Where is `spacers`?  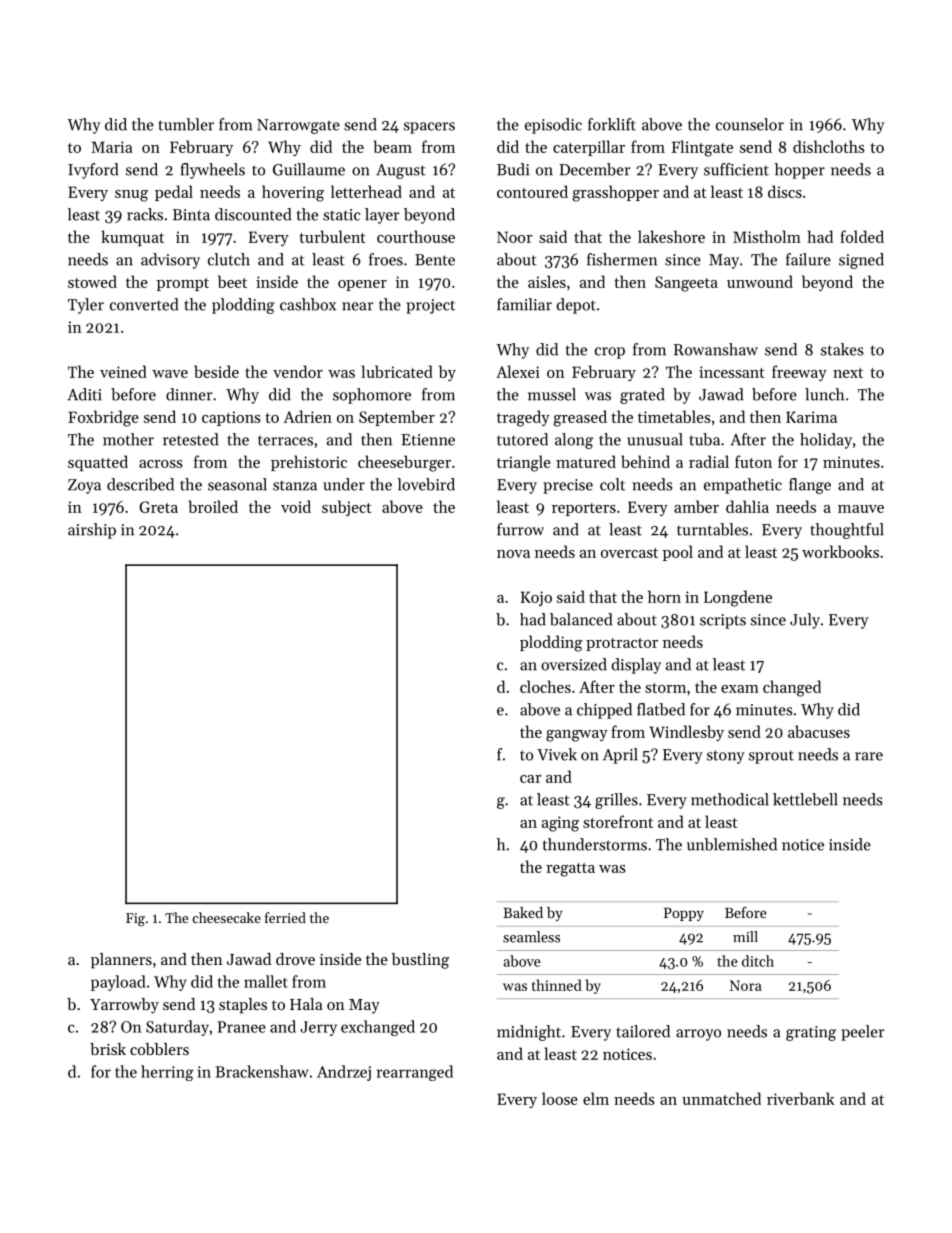 spacers is located at coordinates (429, 128).
